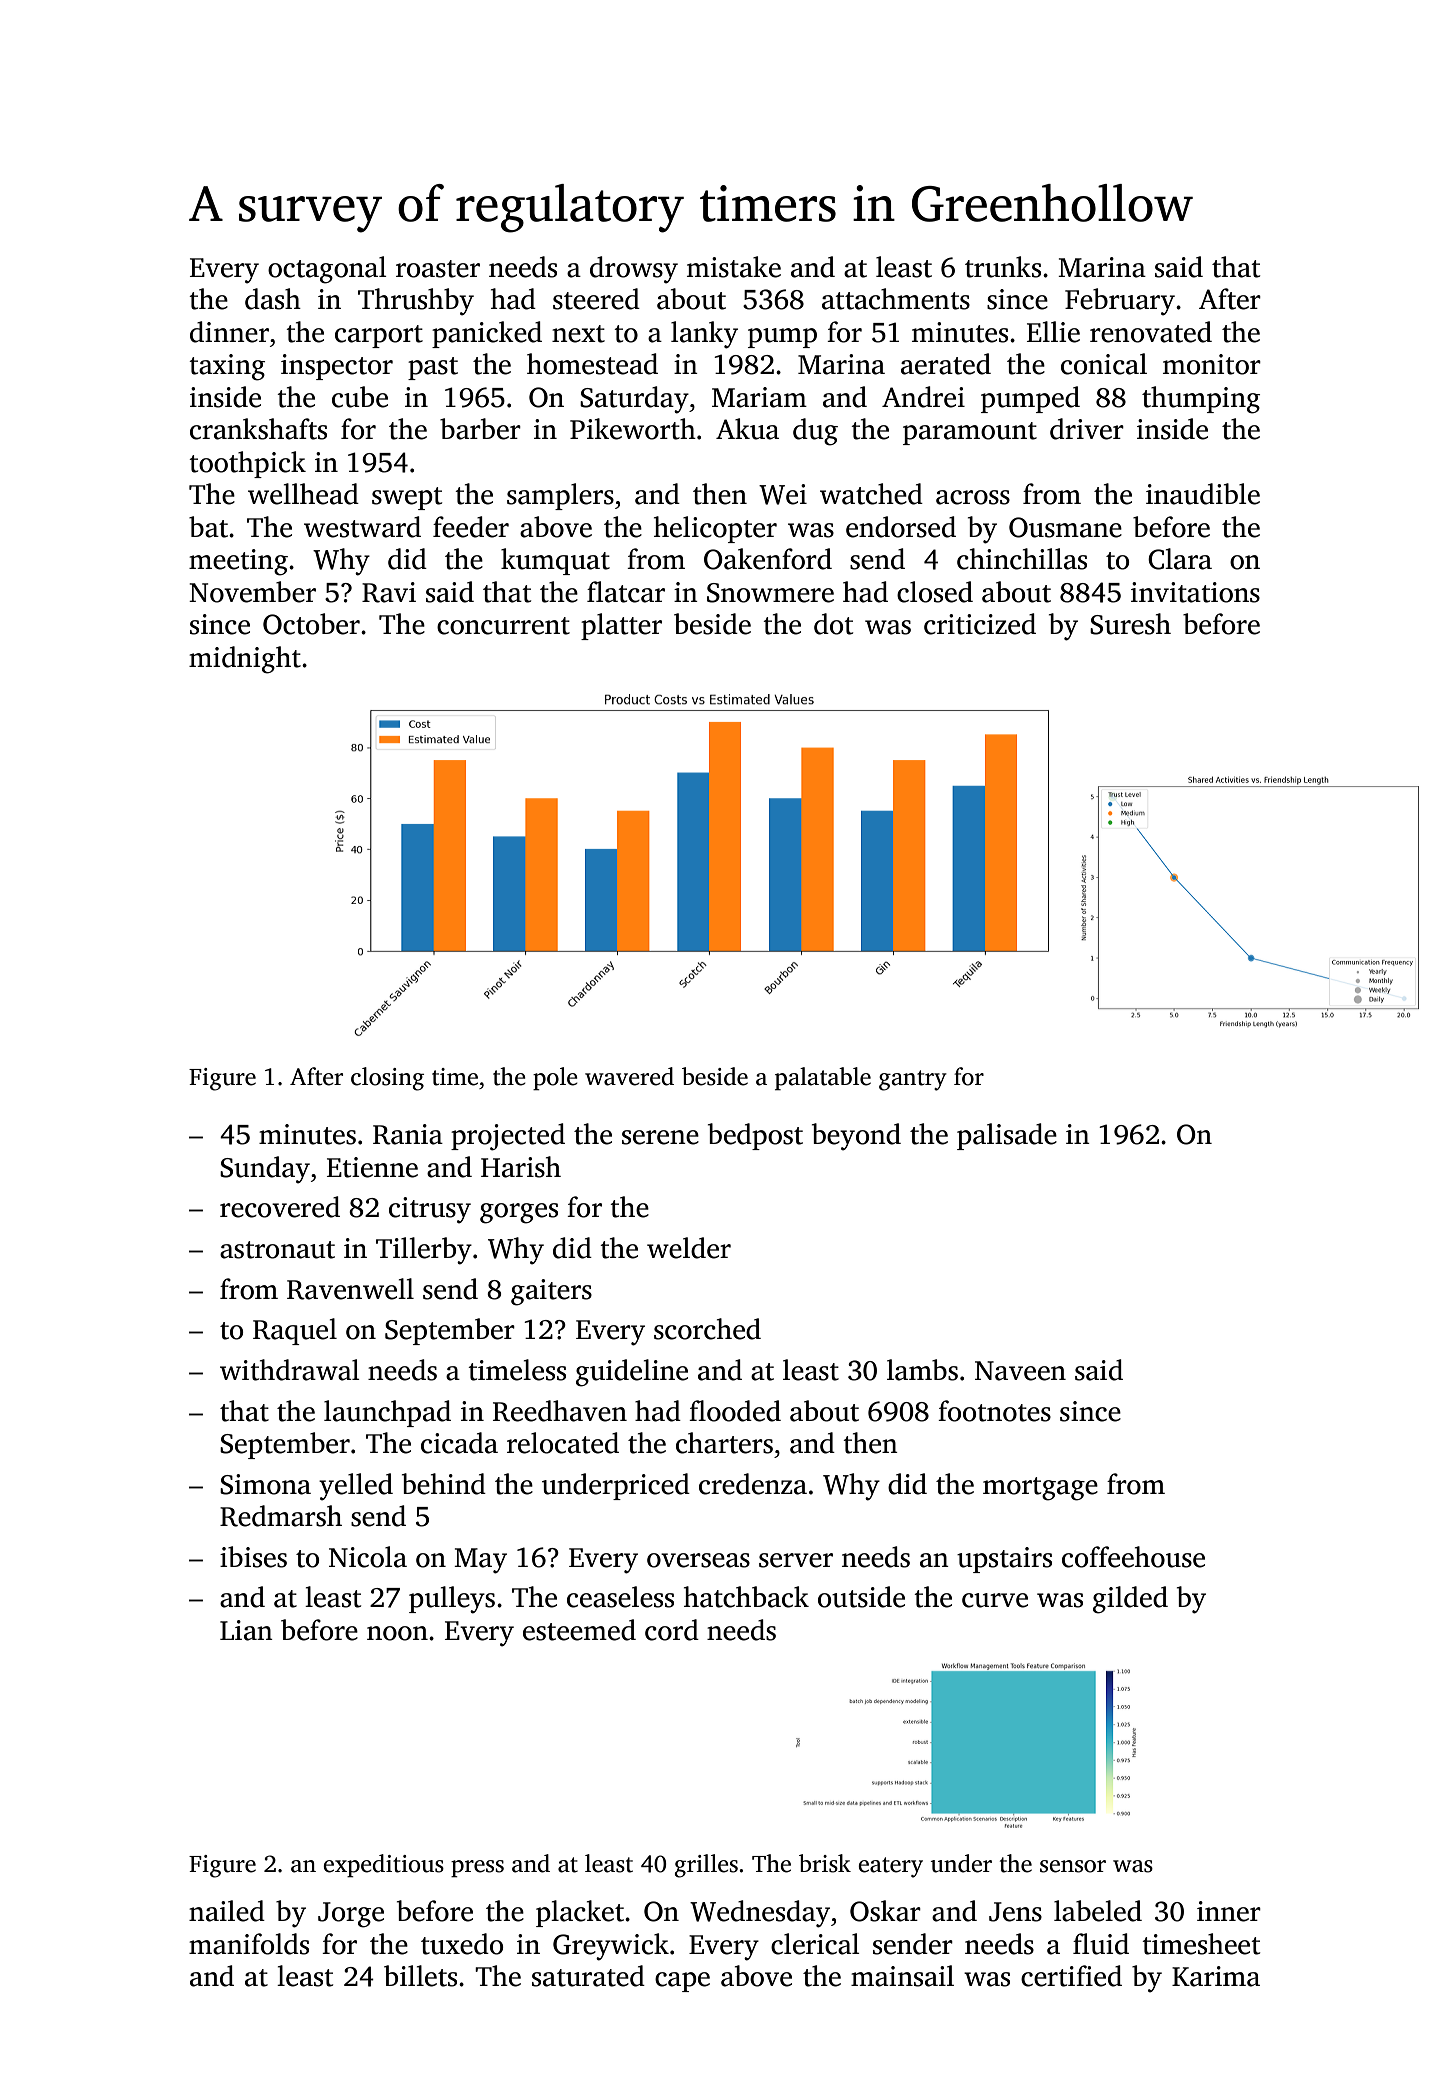 Image resolution: width=1450 pixels, height=2100 pixels. Describe the element at coordinates (734, 267) in the screenshot. I see `mistake` at that location.
